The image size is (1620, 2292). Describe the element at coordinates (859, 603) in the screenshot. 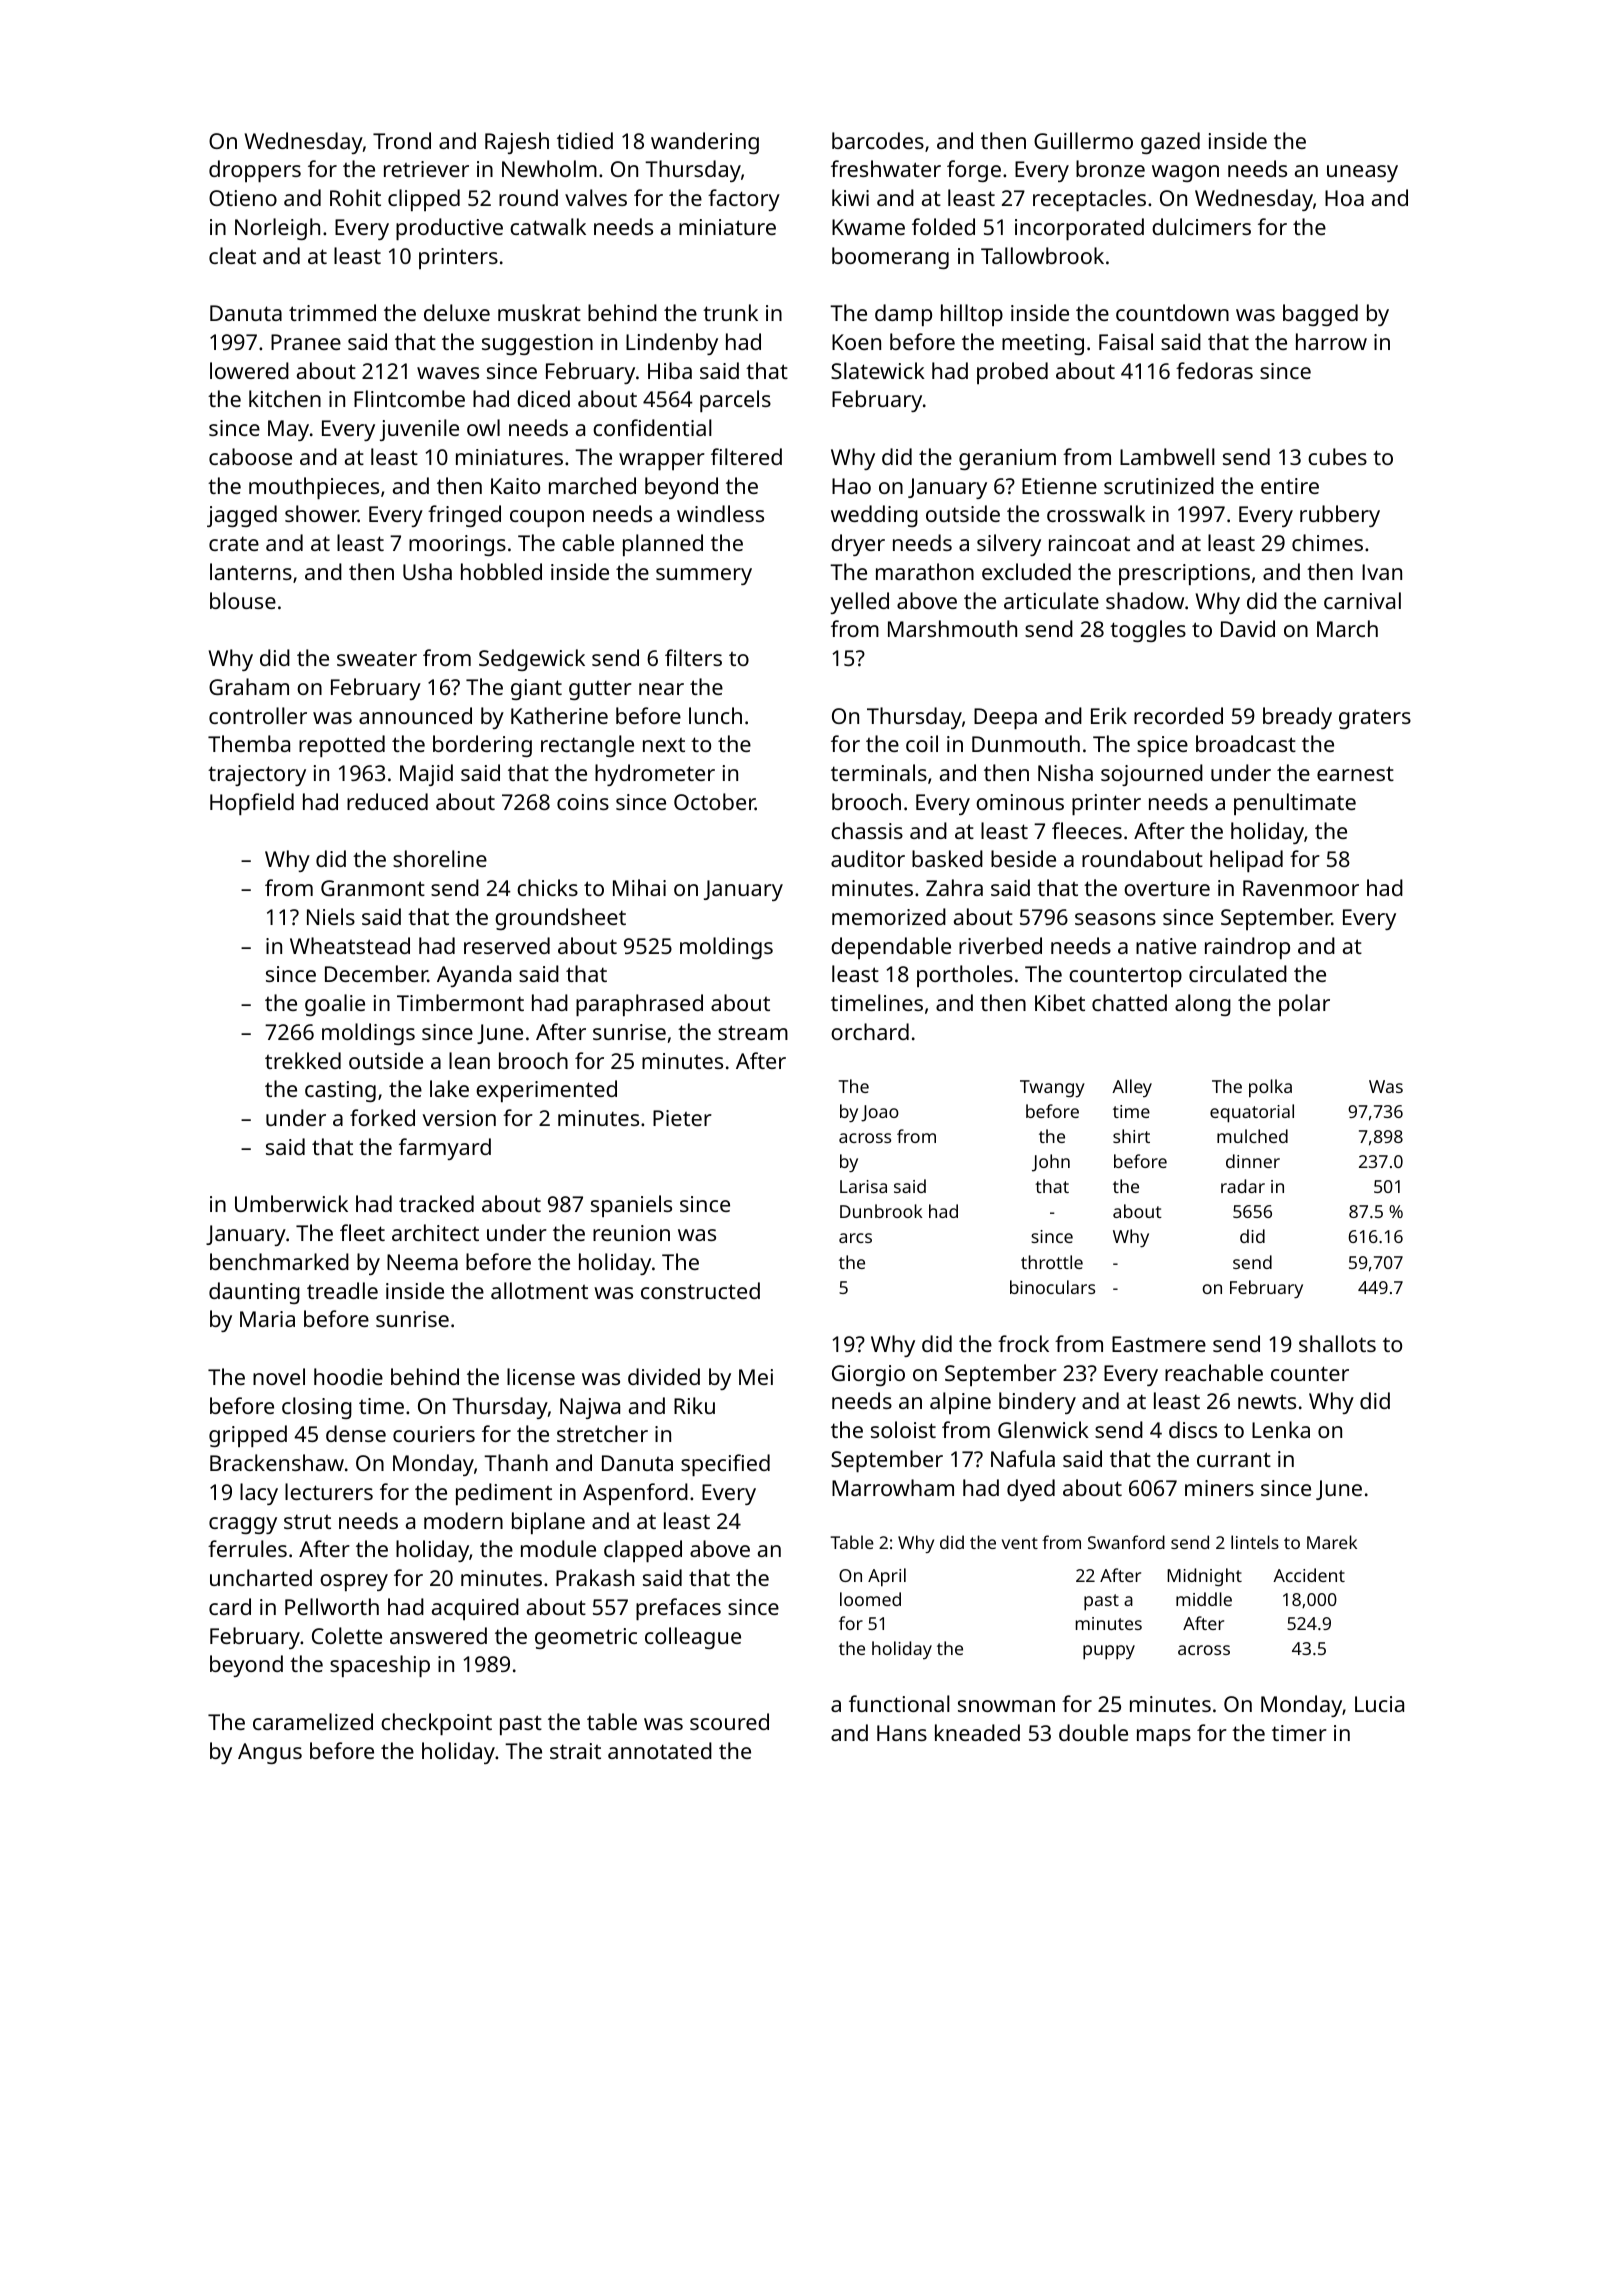

I see `yelled` at that location.
